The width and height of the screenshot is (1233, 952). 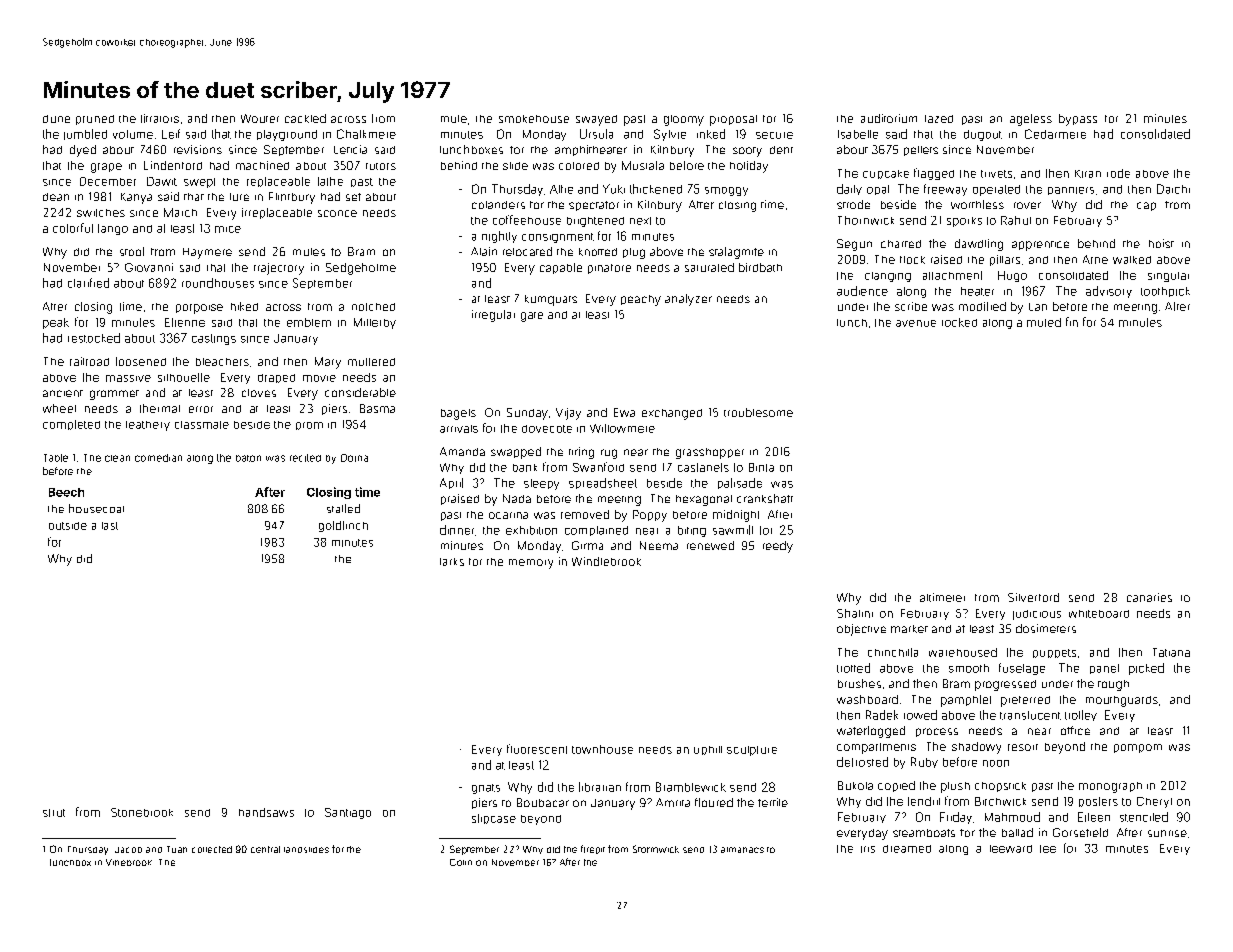 I want to click on central, so click(x=265, y=849).
